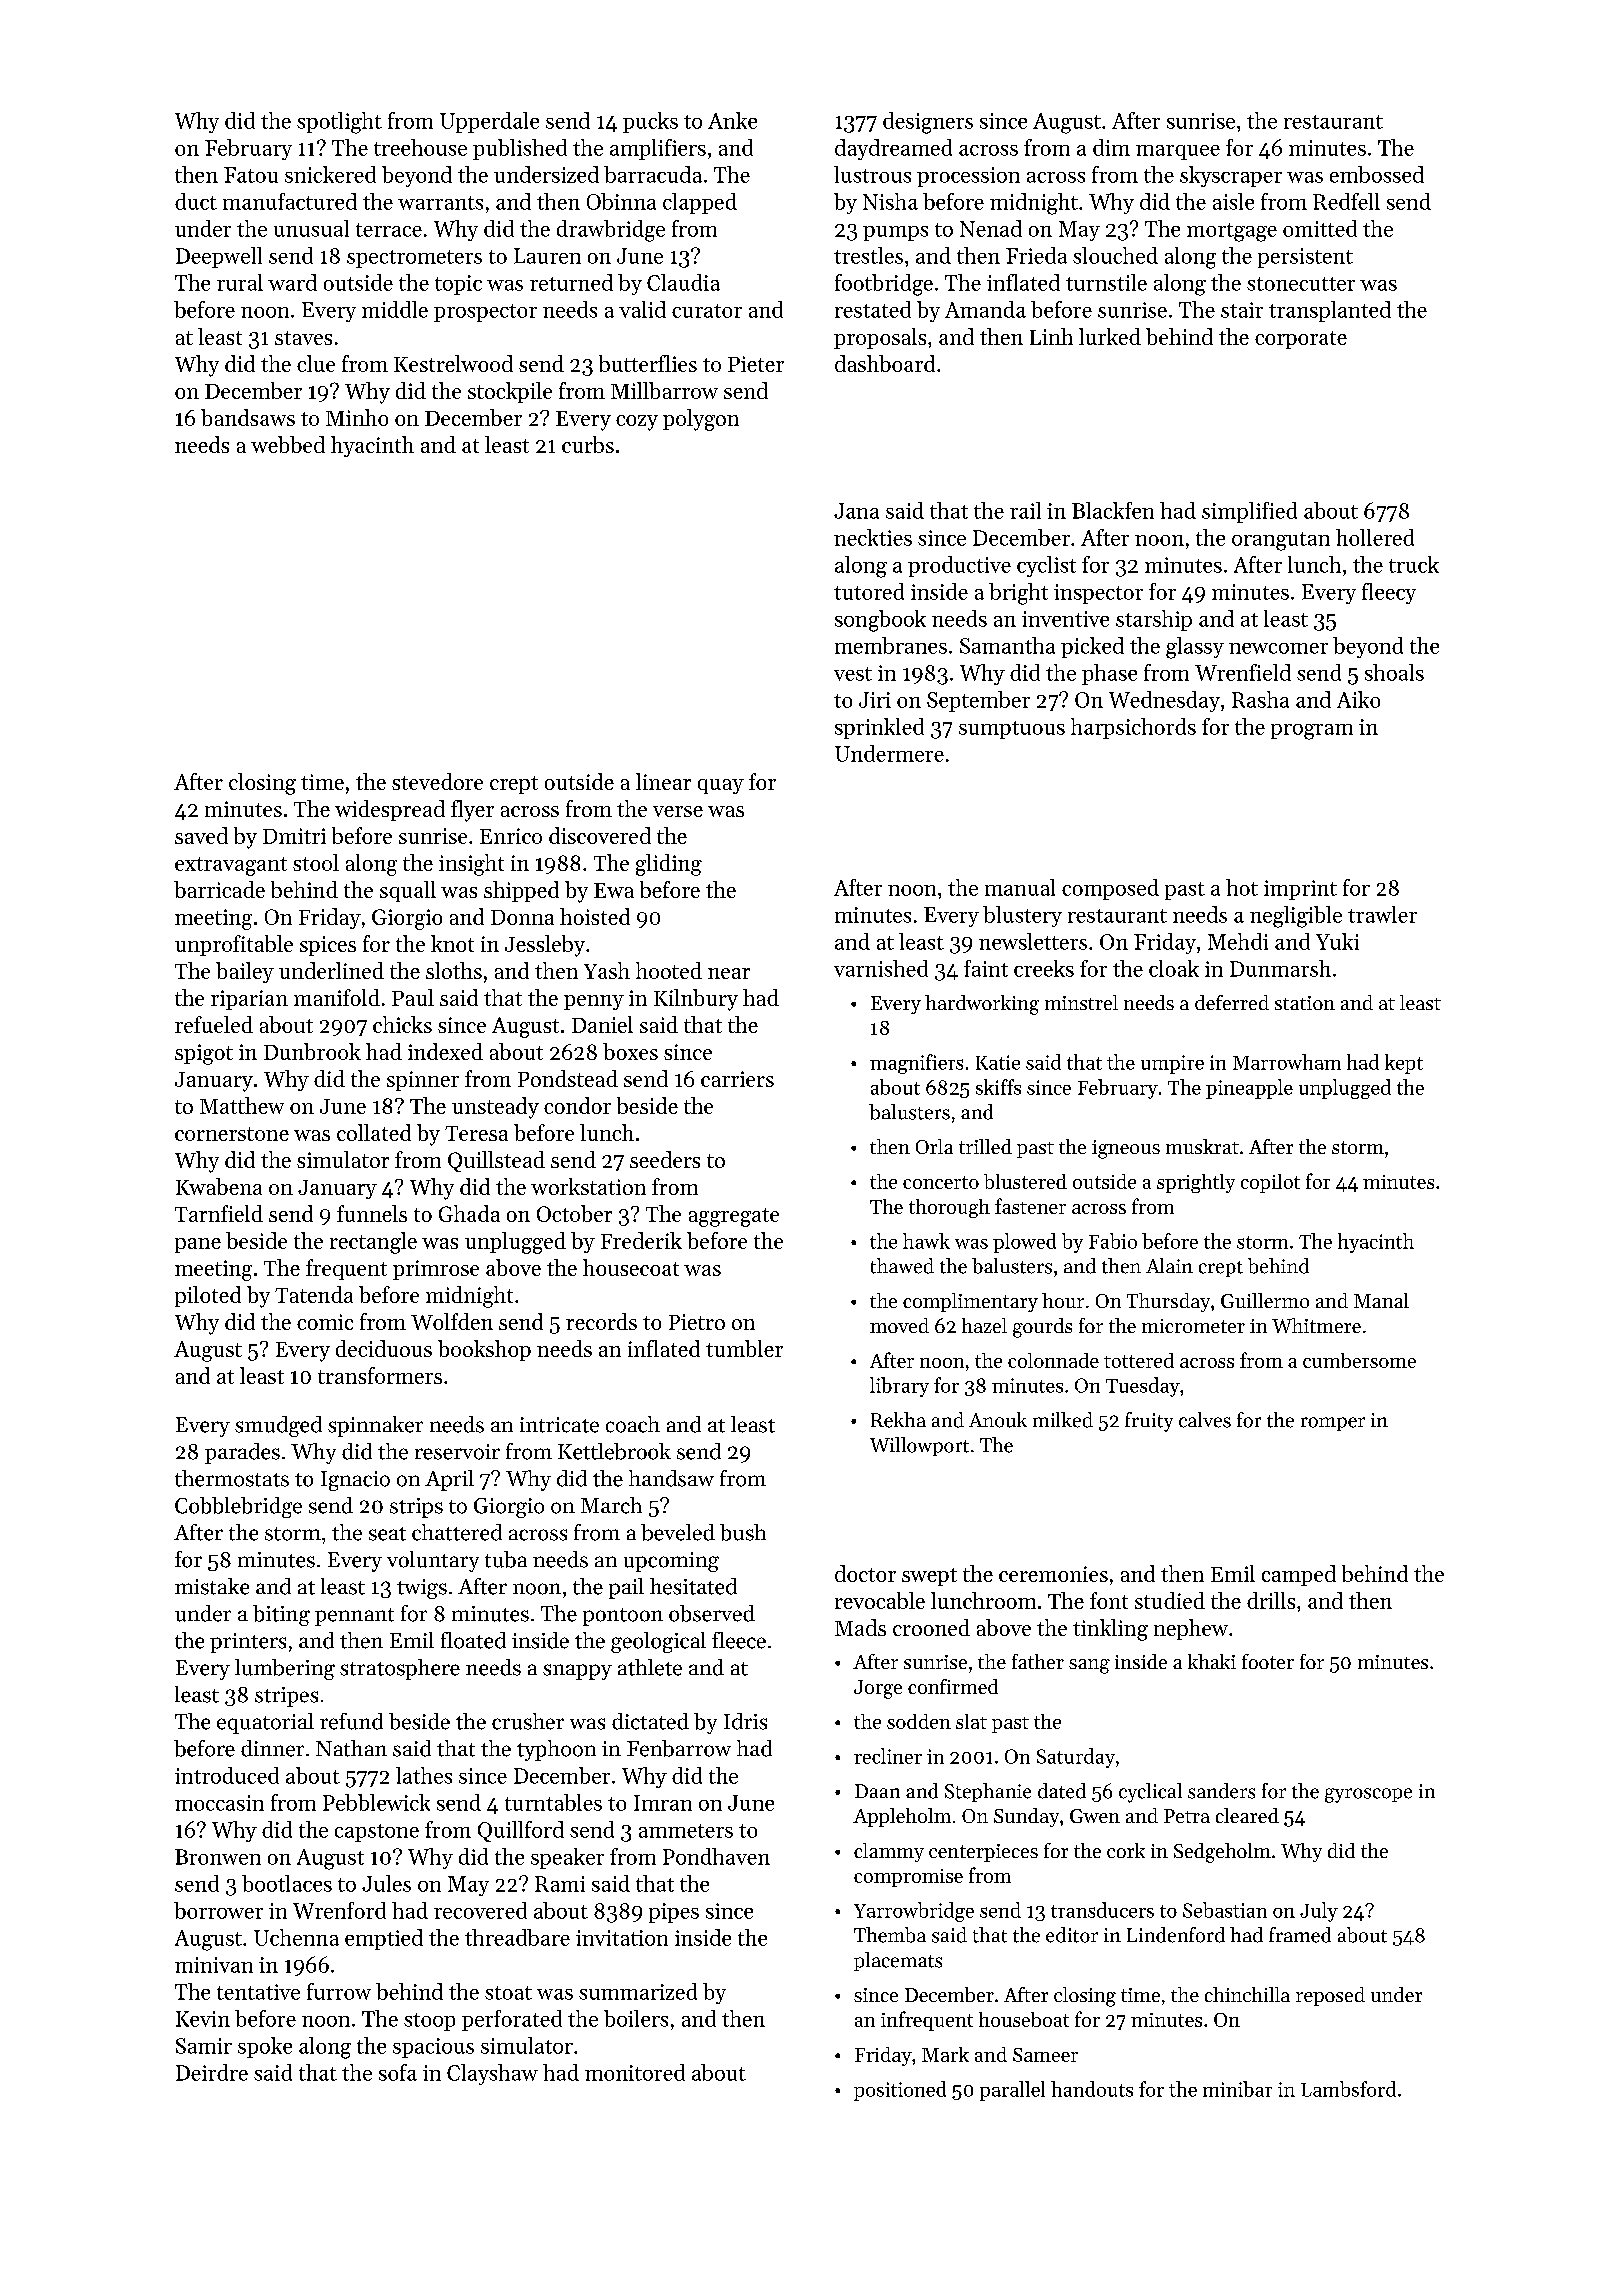 The width and height of the document is (1620, 2292). What do you see at coordinates (669, 865) in the document?
I see `gliding` at bounding box center [669, 865].
